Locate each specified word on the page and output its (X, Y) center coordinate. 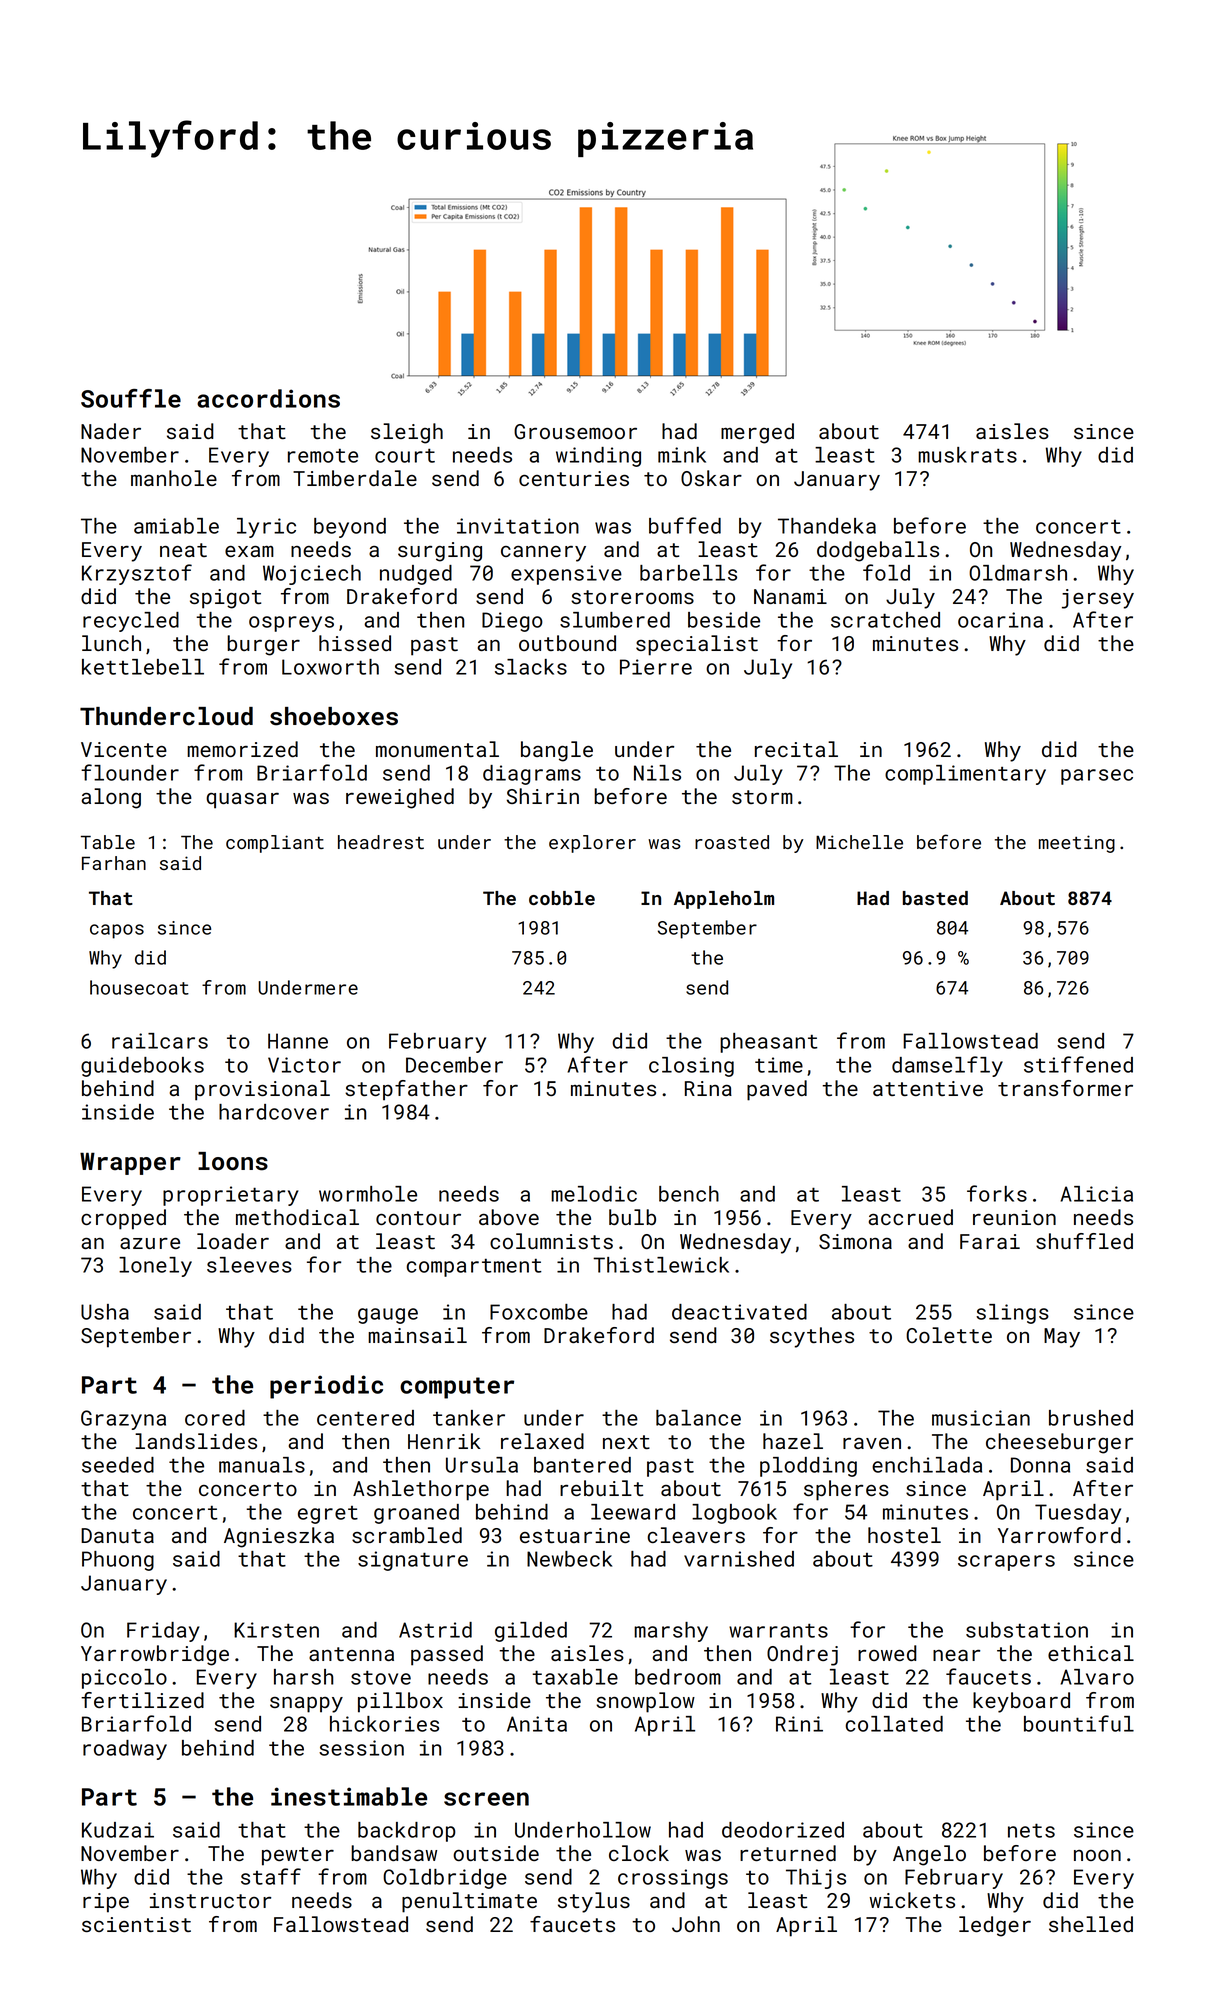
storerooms (632, 597)
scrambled (407, 1535)
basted (935, 898)
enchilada (927, 1465)
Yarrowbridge (155, 1655)
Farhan (114, 863)
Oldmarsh (1018, 573)
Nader (111, 431)
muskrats (967, 455)
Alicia (1096, 1194)
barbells (688, 573)
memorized (242, 749)
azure (150, 1243)
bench (689, 1194)
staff (271, 1876)
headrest (381, 842)
